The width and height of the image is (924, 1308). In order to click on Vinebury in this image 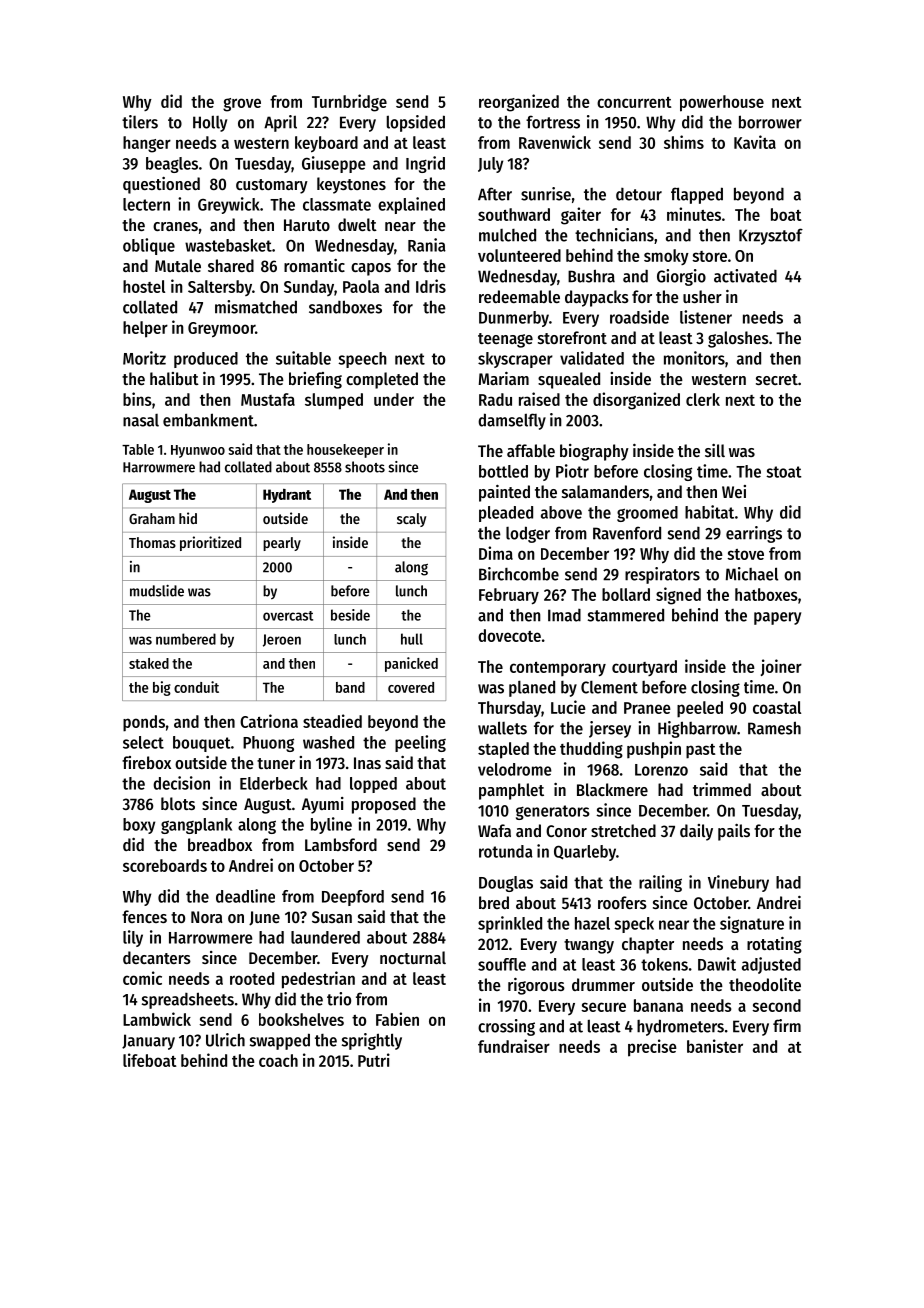, I will do `click(738, 883)`.
